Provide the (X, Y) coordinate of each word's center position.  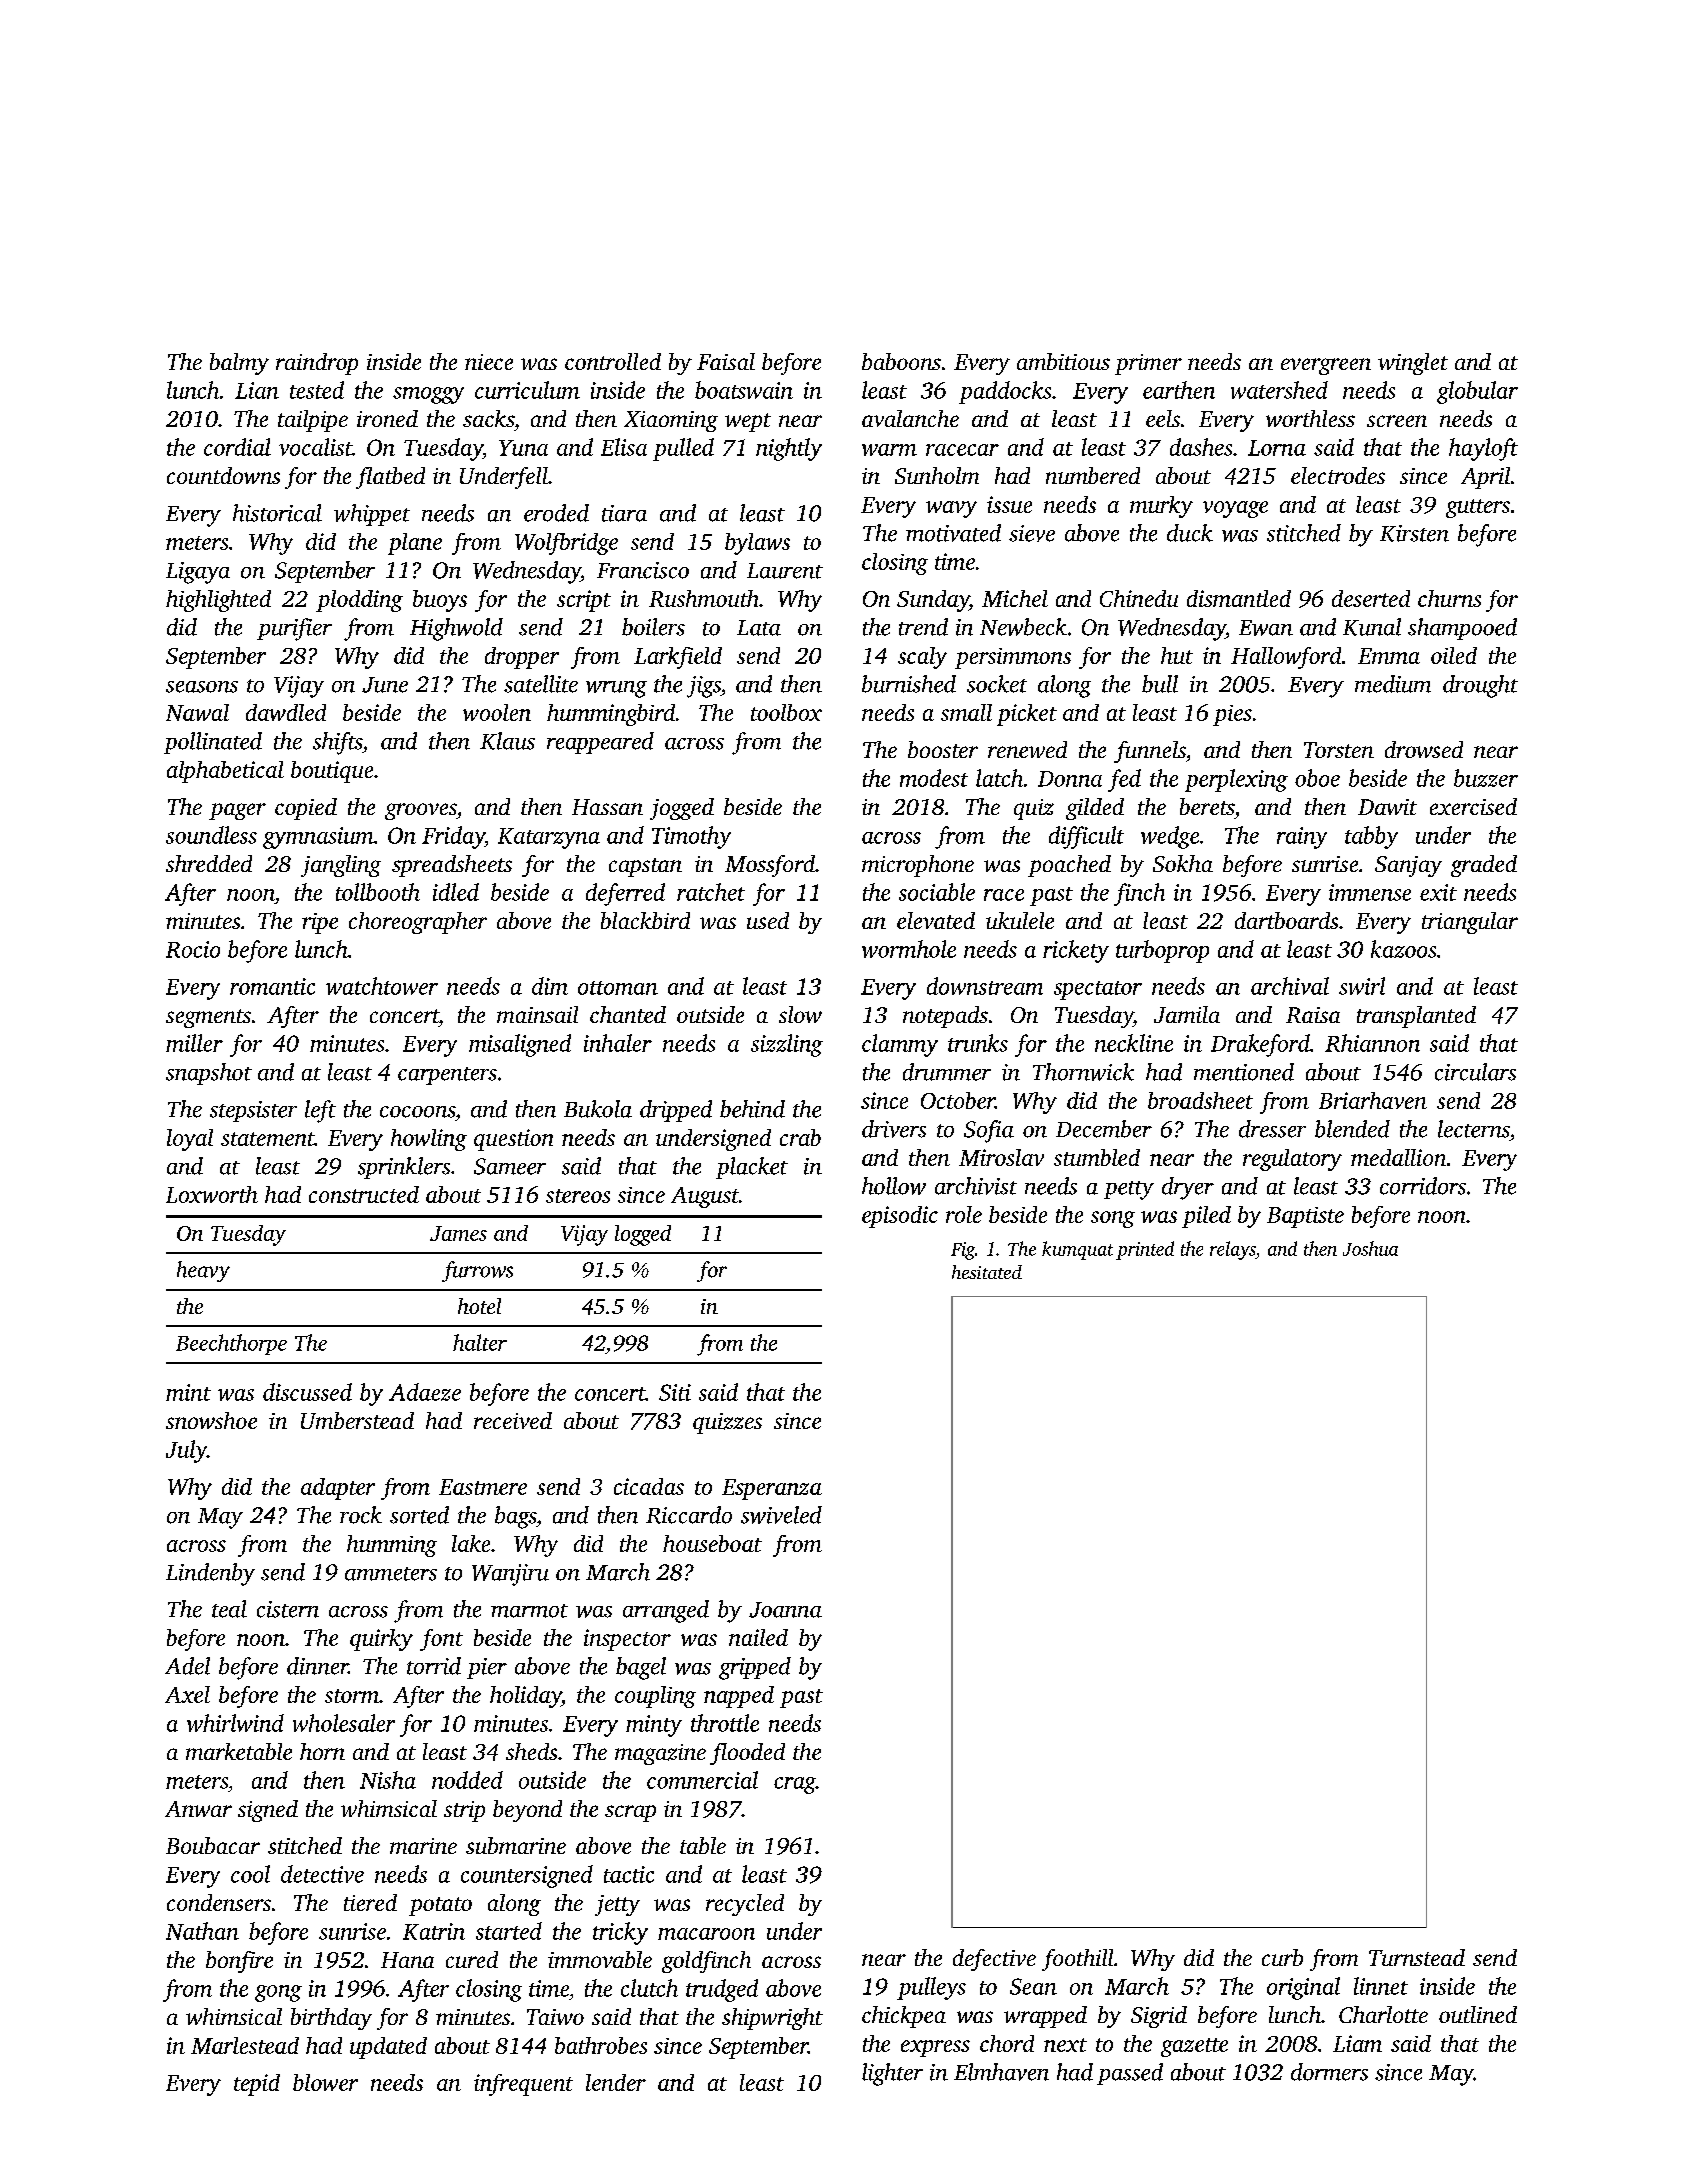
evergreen (1326, 366)
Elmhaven (1001, 2072)
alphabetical (225, 772)
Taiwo (555, 2017)
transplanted (1416, 1017)
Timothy (691, 837)
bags (515, 1517)
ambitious (1063, 361)
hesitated (987, 1272)
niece (489, 362)
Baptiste (1305, 1217)
